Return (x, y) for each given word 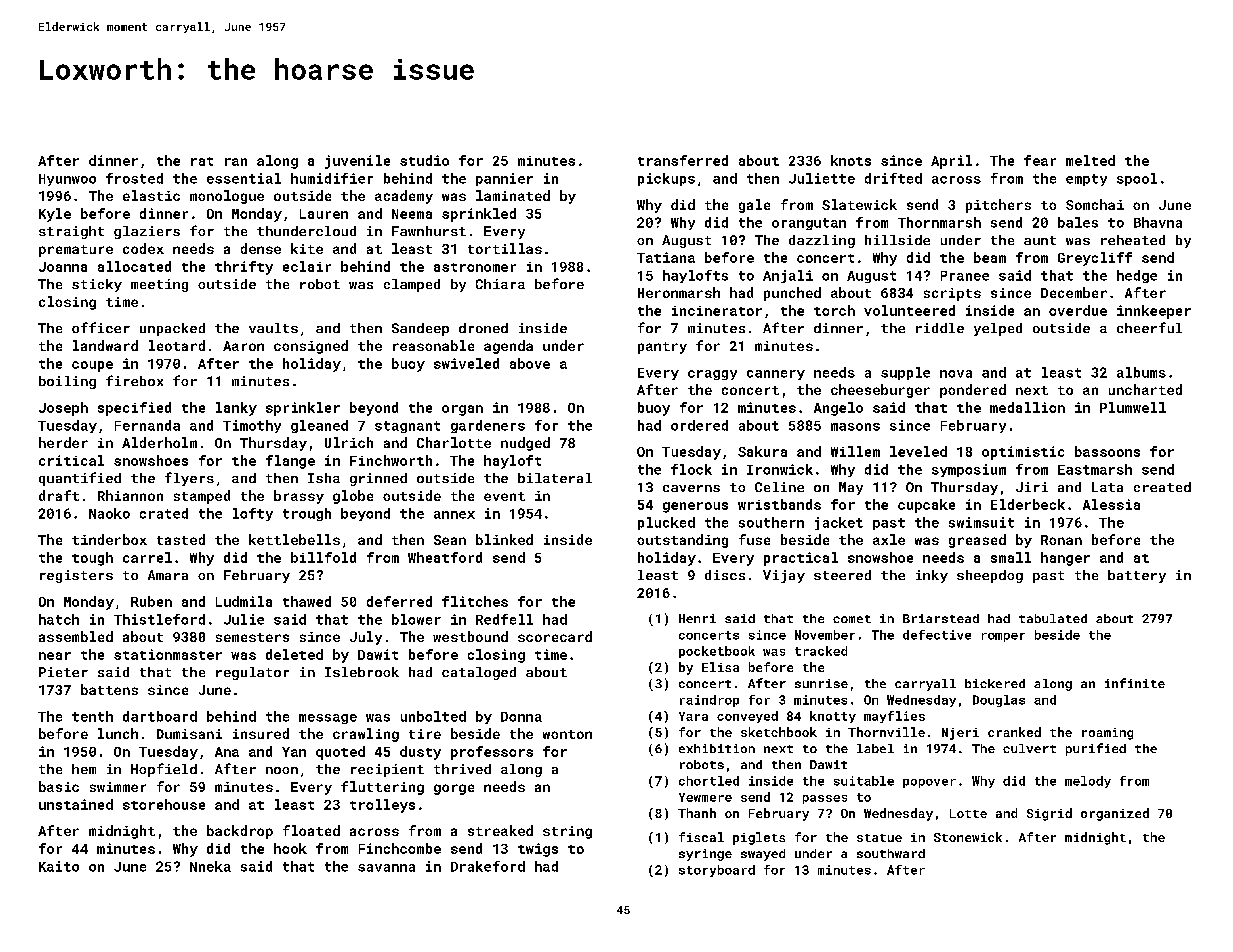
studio (424, 160)
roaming (1107, 734)
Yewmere (705, 797)
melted (1090, 160)
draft (59, 495)
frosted (134, 178)
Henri (697, 618)
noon (282, 770)
